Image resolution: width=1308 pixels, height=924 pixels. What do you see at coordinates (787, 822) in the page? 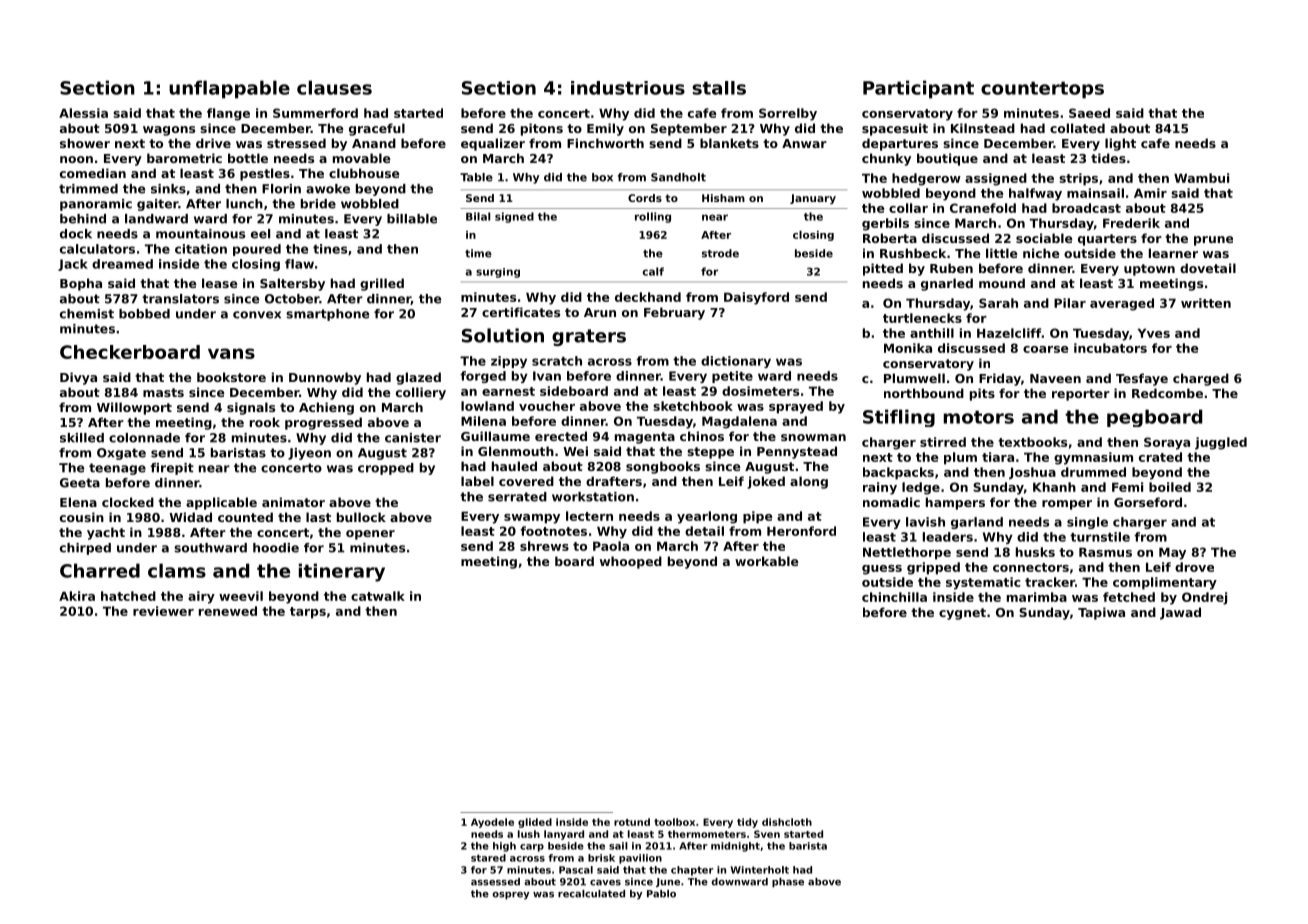
I see `dishcloth` at bounding box center [787, 822].
